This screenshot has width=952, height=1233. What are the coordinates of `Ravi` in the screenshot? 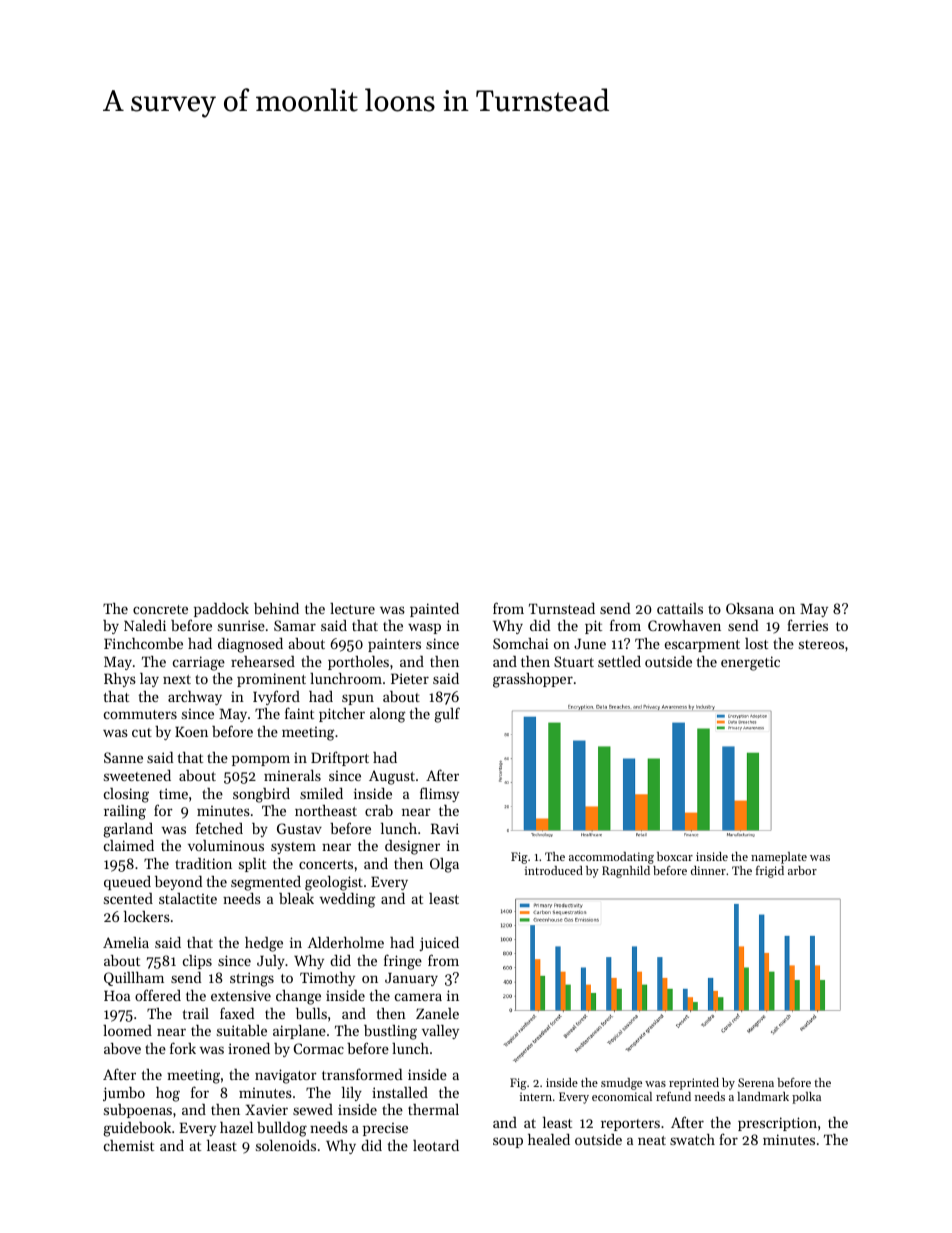 It's located at (445, 828).
